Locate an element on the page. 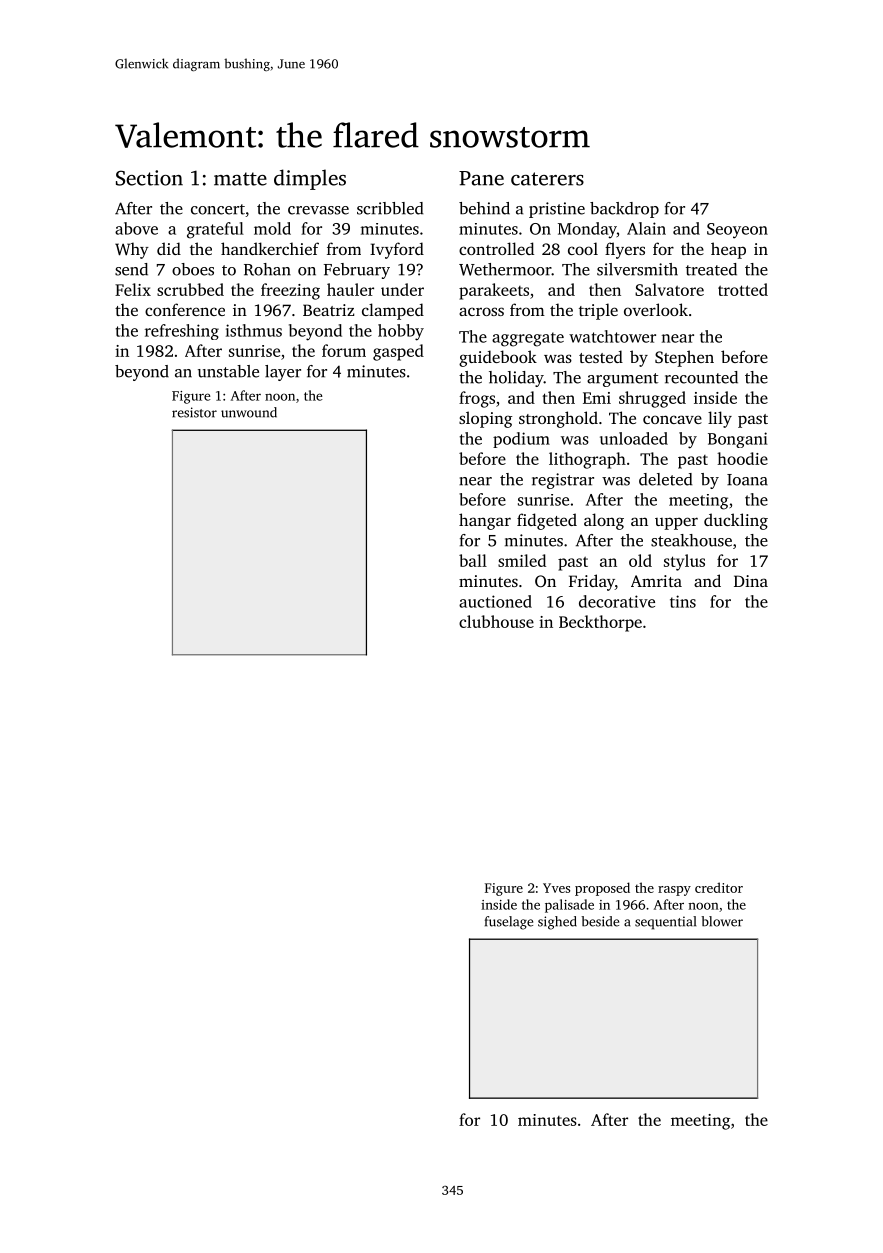 This image has width=883, height=1253. creditor is located at coordinates (719, 887).
